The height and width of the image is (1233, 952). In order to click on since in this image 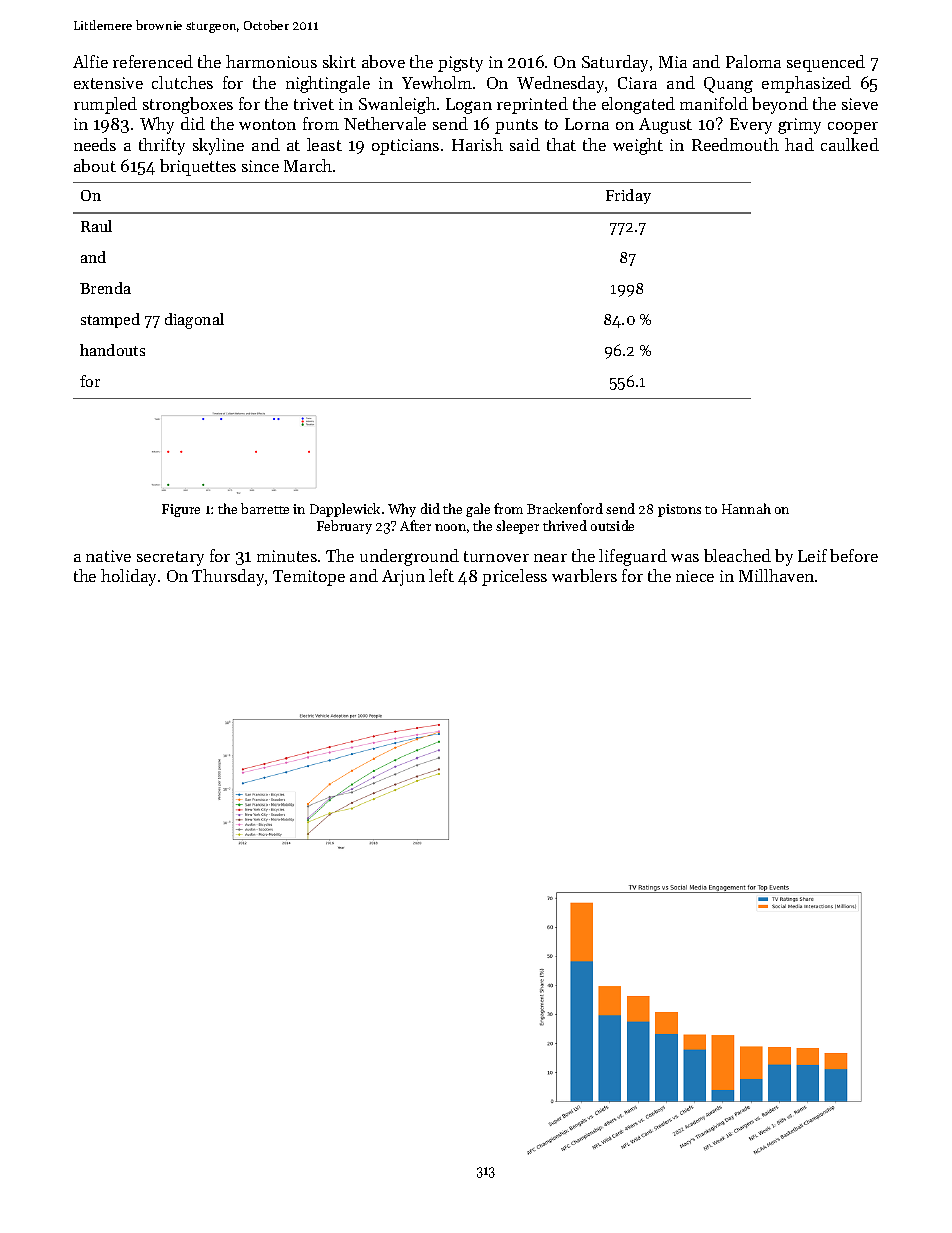, I will do `click(260, 166)`.
